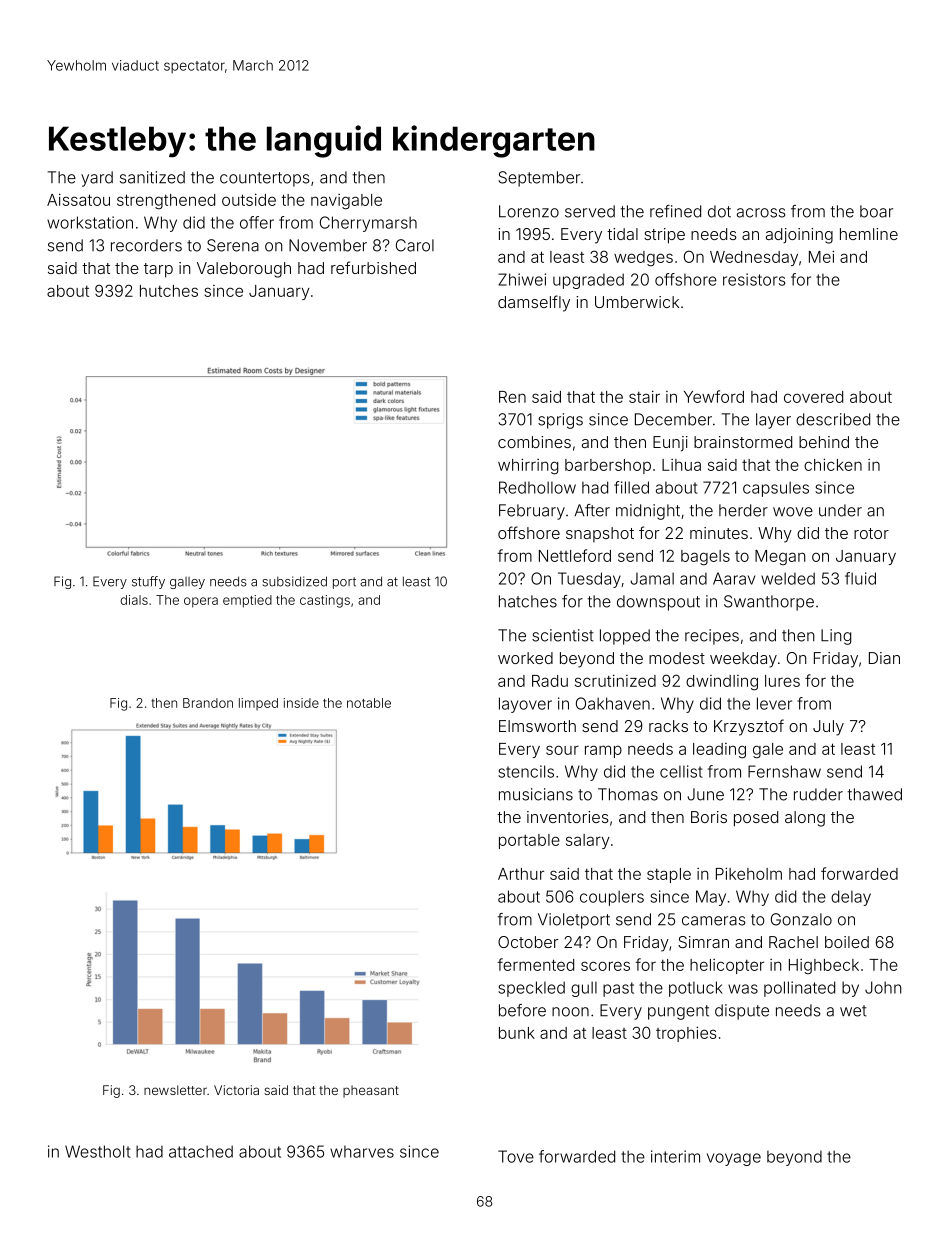 The height and width of the screenshot is (1233, 952). I want to click on whirring, so click(528, 466).
